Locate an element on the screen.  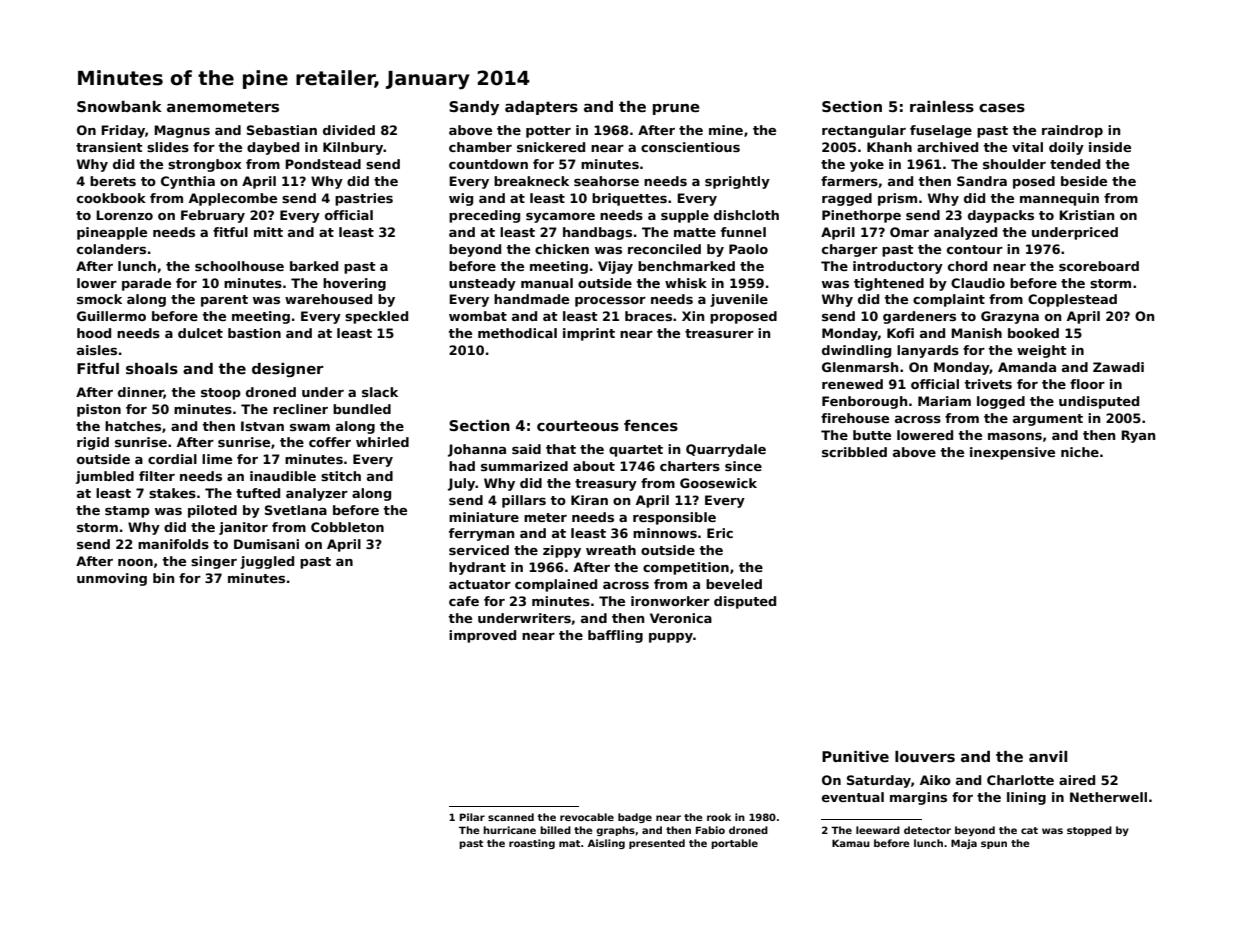
about is located at coordinates (594, 466).
